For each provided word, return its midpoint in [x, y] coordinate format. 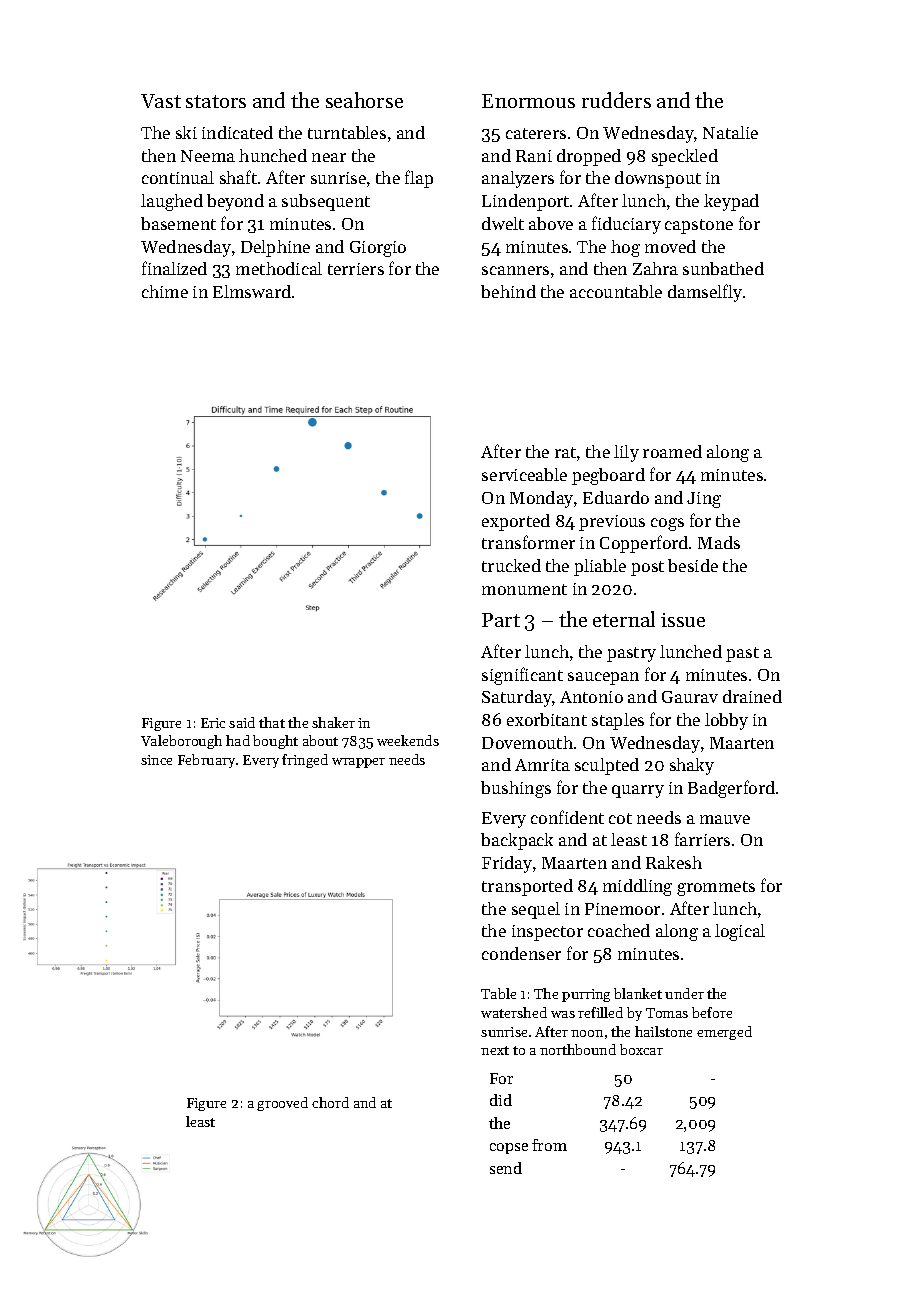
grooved [282, 1104]
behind [508, 291]
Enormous [528, 101]
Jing [704, 500]
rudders [616, 100]
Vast [161, 101]
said [242, 722]
